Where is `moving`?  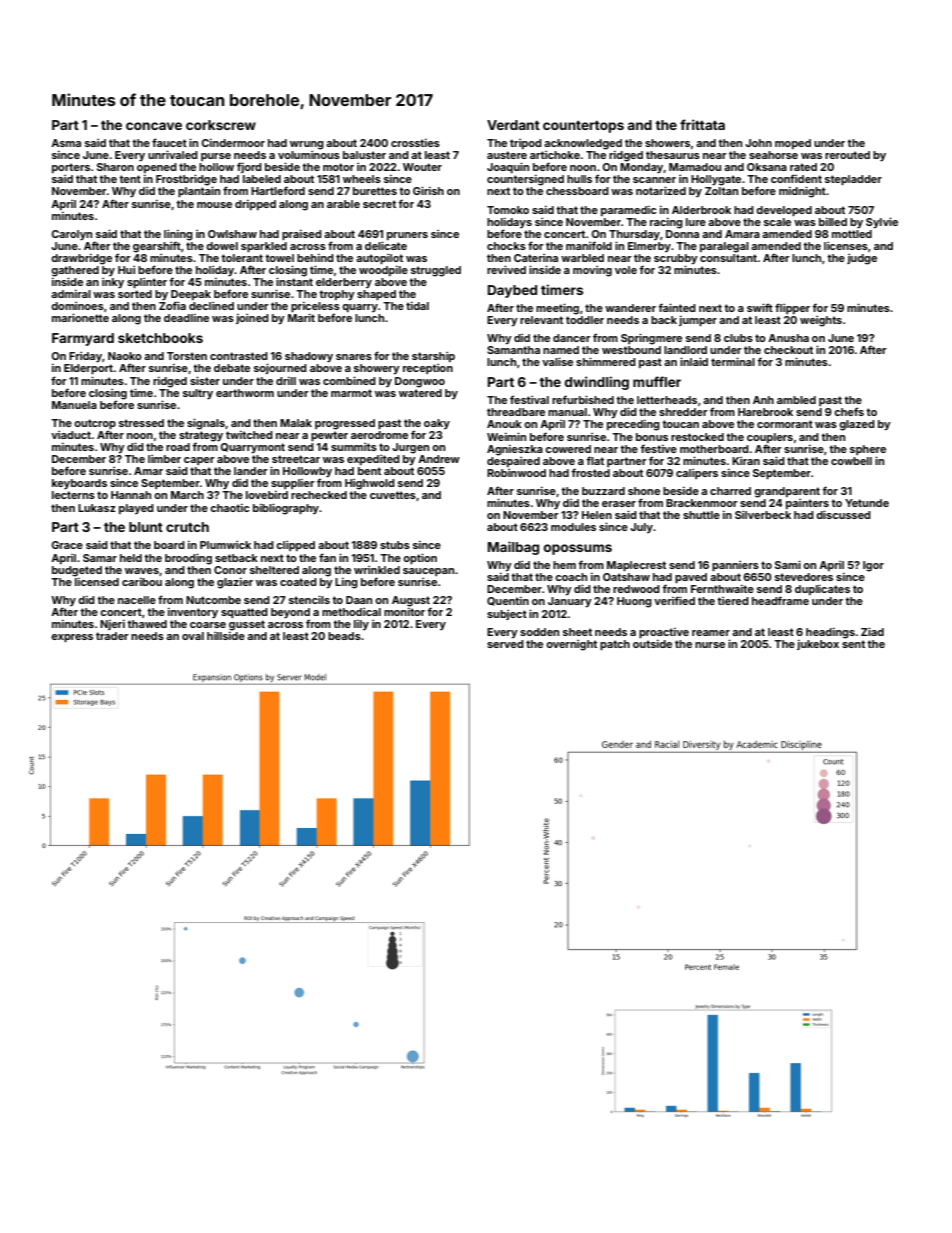
moving is located at coordinates (592, 271).
